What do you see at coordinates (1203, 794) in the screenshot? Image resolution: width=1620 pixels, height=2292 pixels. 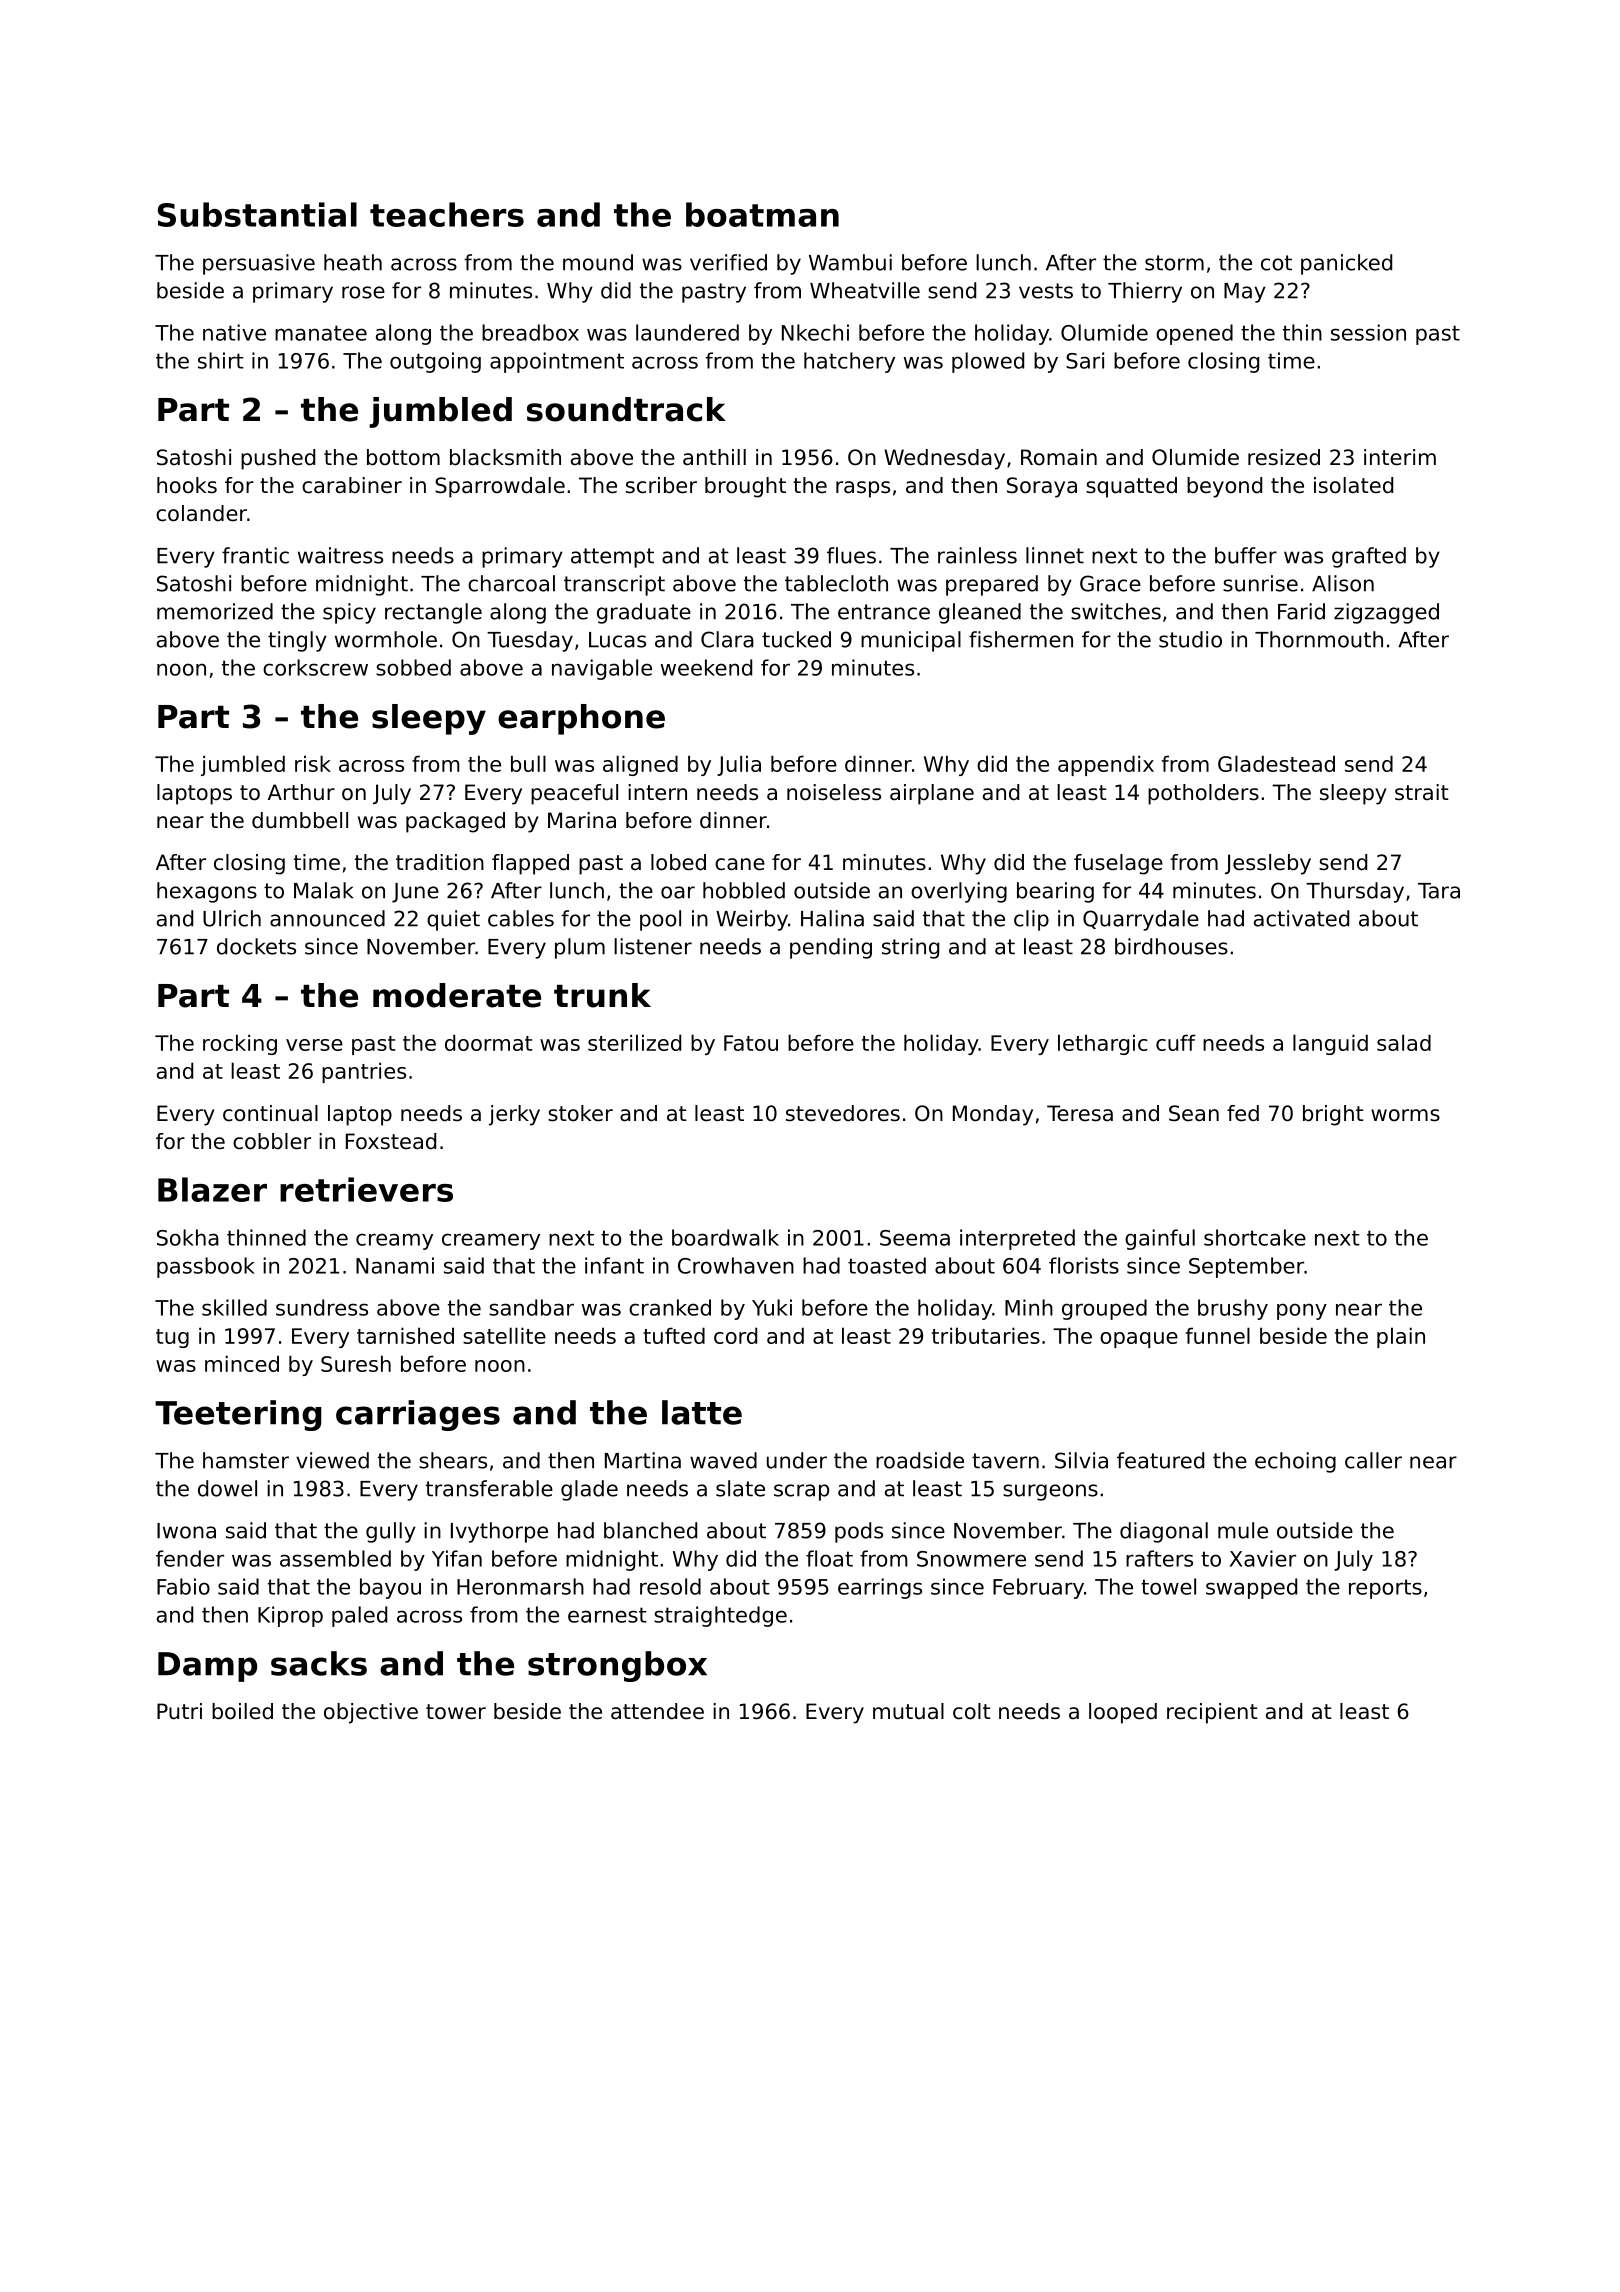 I see `potholders` at bounding box center [1203, 794].
